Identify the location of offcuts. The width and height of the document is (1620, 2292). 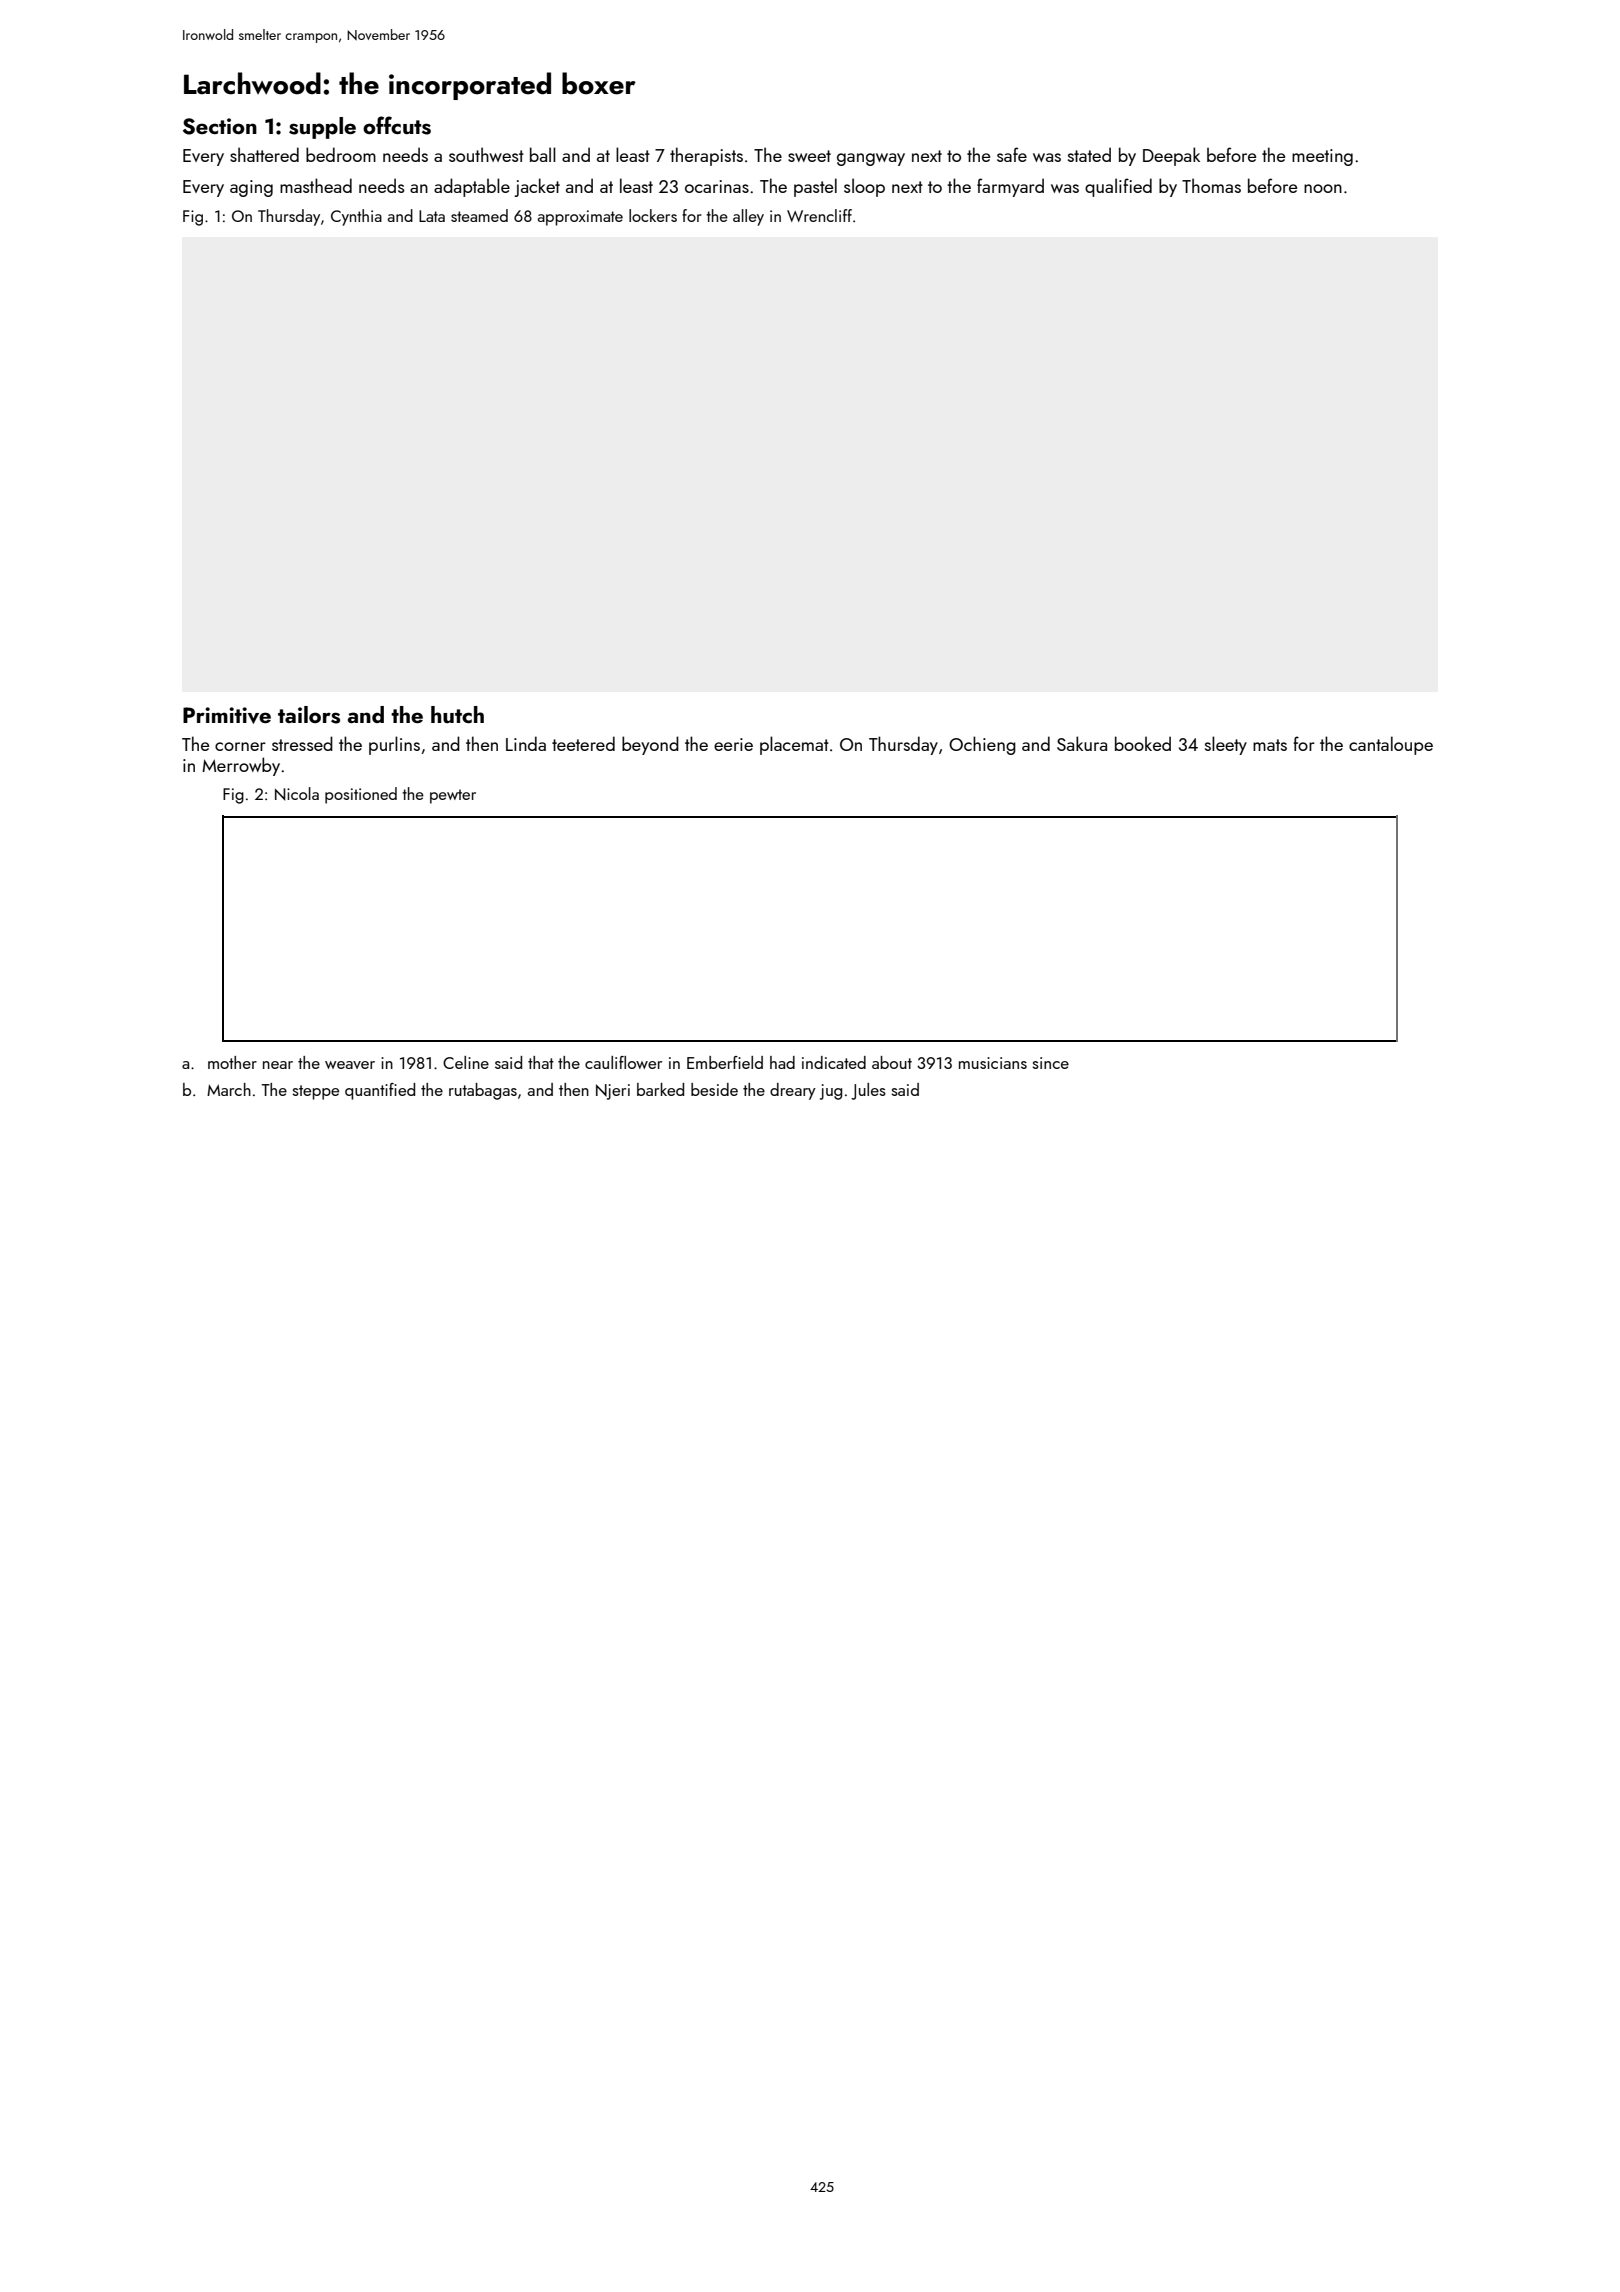
(397, 125).
